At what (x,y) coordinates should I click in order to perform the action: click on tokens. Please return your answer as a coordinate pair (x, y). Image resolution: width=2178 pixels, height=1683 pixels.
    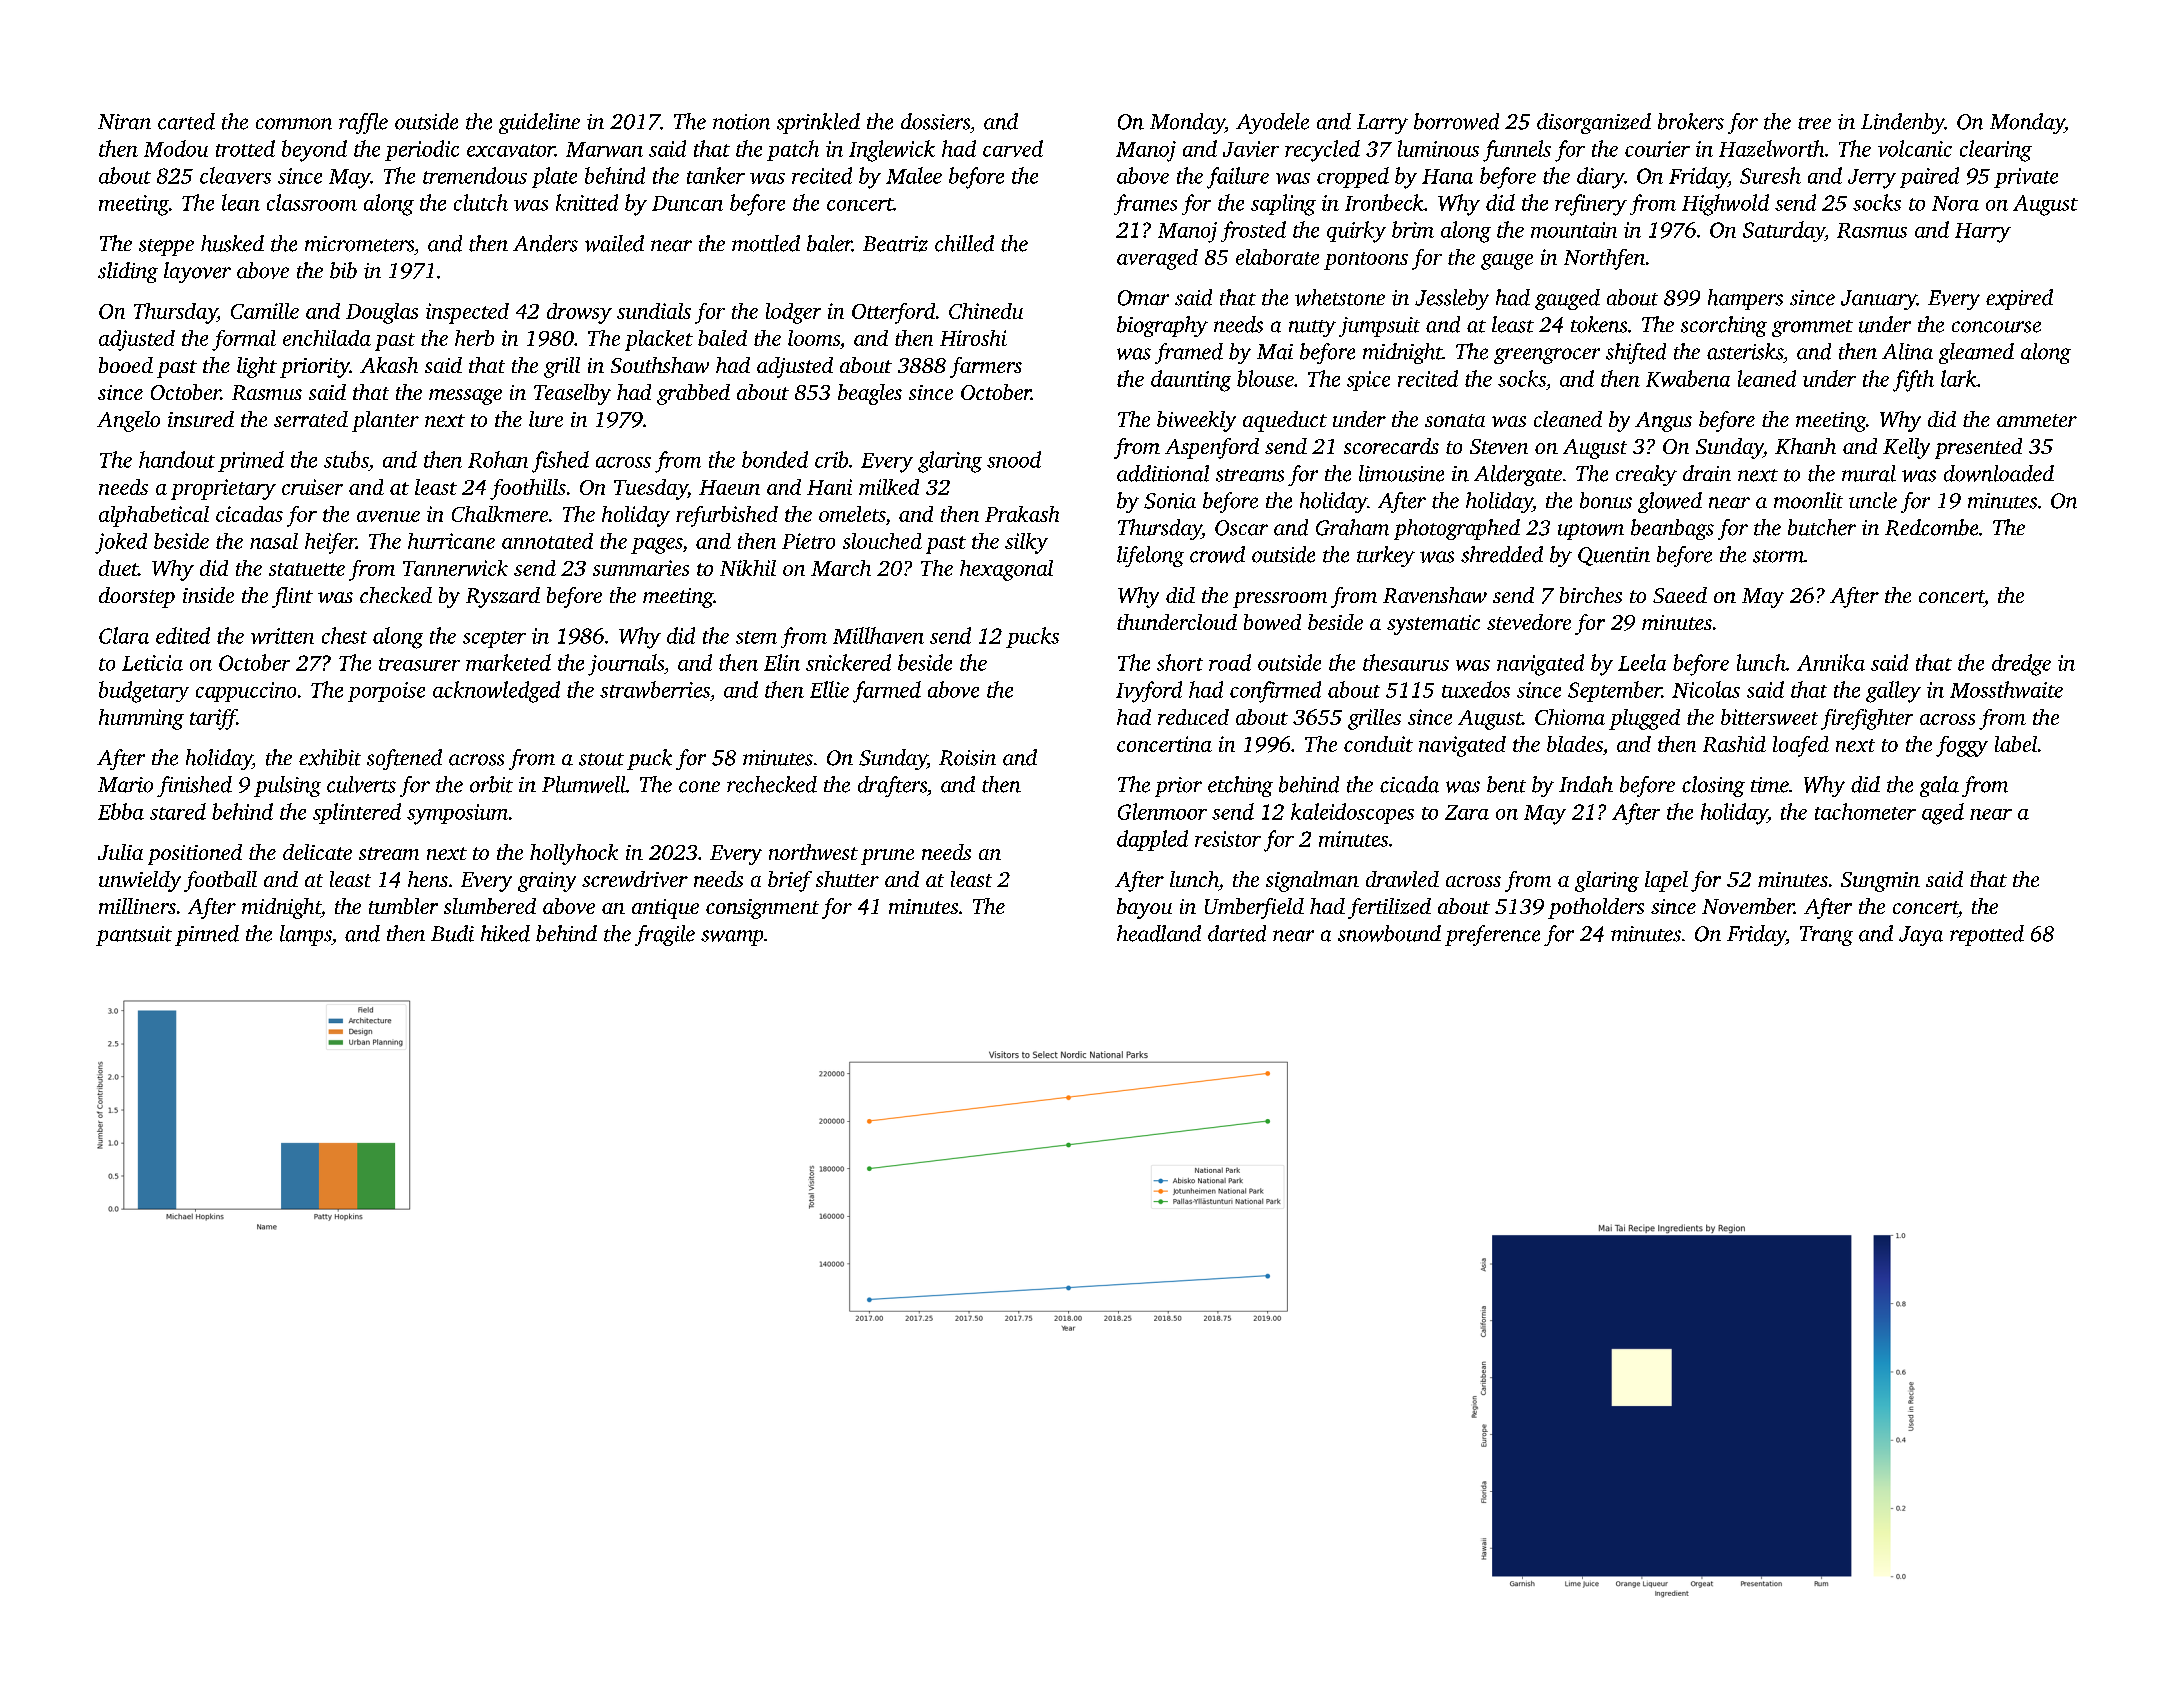
    Looking at the image, I should click on (1599, 324).
